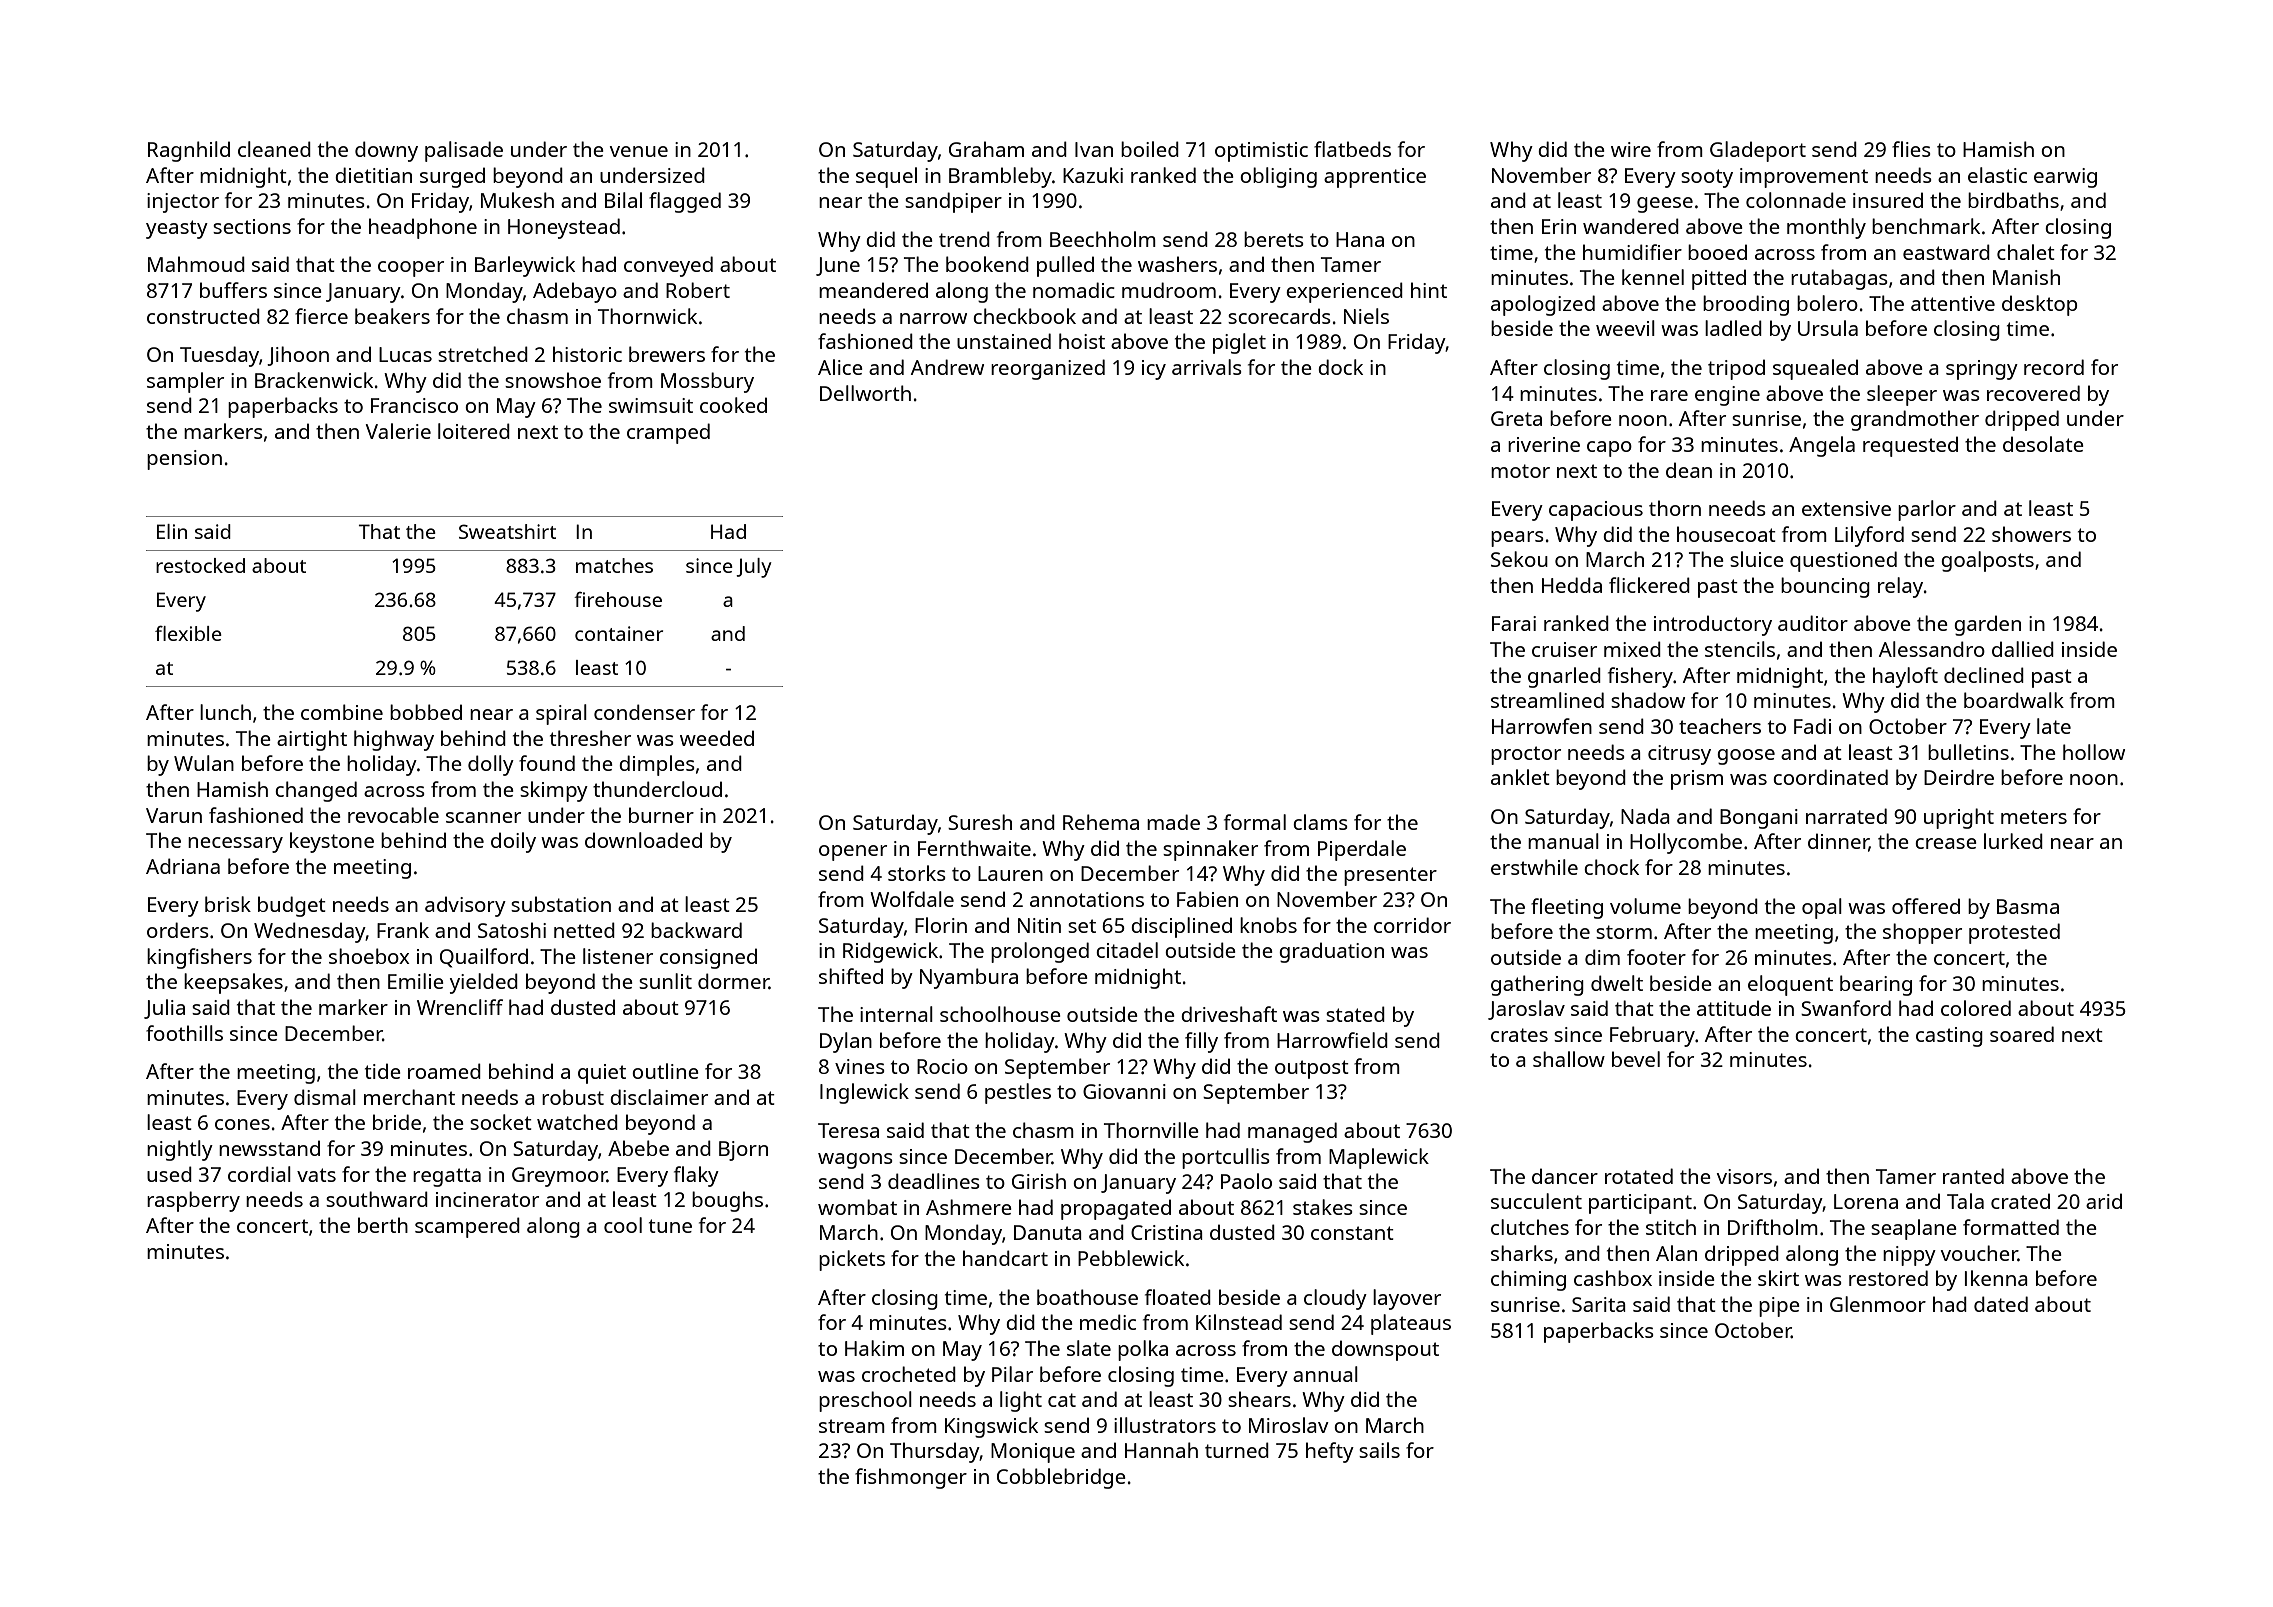 The height and width of the page is (1607, 2273). What do you see at coordinates (1379, 1450) in the page?
I see `sails` at bounding box center [1379, 1450].
